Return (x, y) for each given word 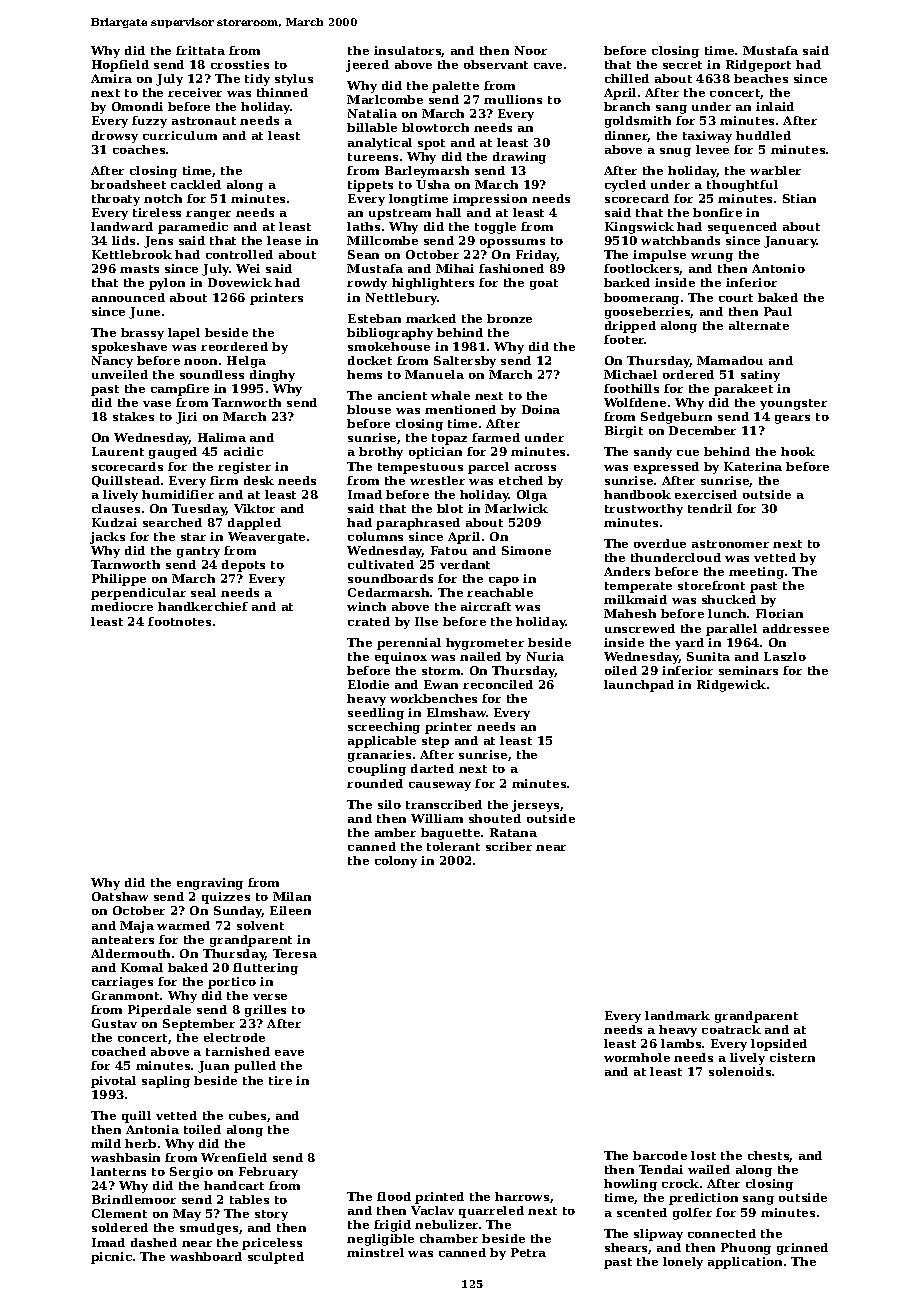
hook (798, 451)
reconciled (498, 684)
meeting (756, 573)
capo (504, 581)
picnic (111, 1258)
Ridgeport (758, 66)
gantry (198, 552)
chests (769, 1156)
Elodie (368, 684)
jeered (367, 66)
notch (163, 198)
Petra (528, 1252)
